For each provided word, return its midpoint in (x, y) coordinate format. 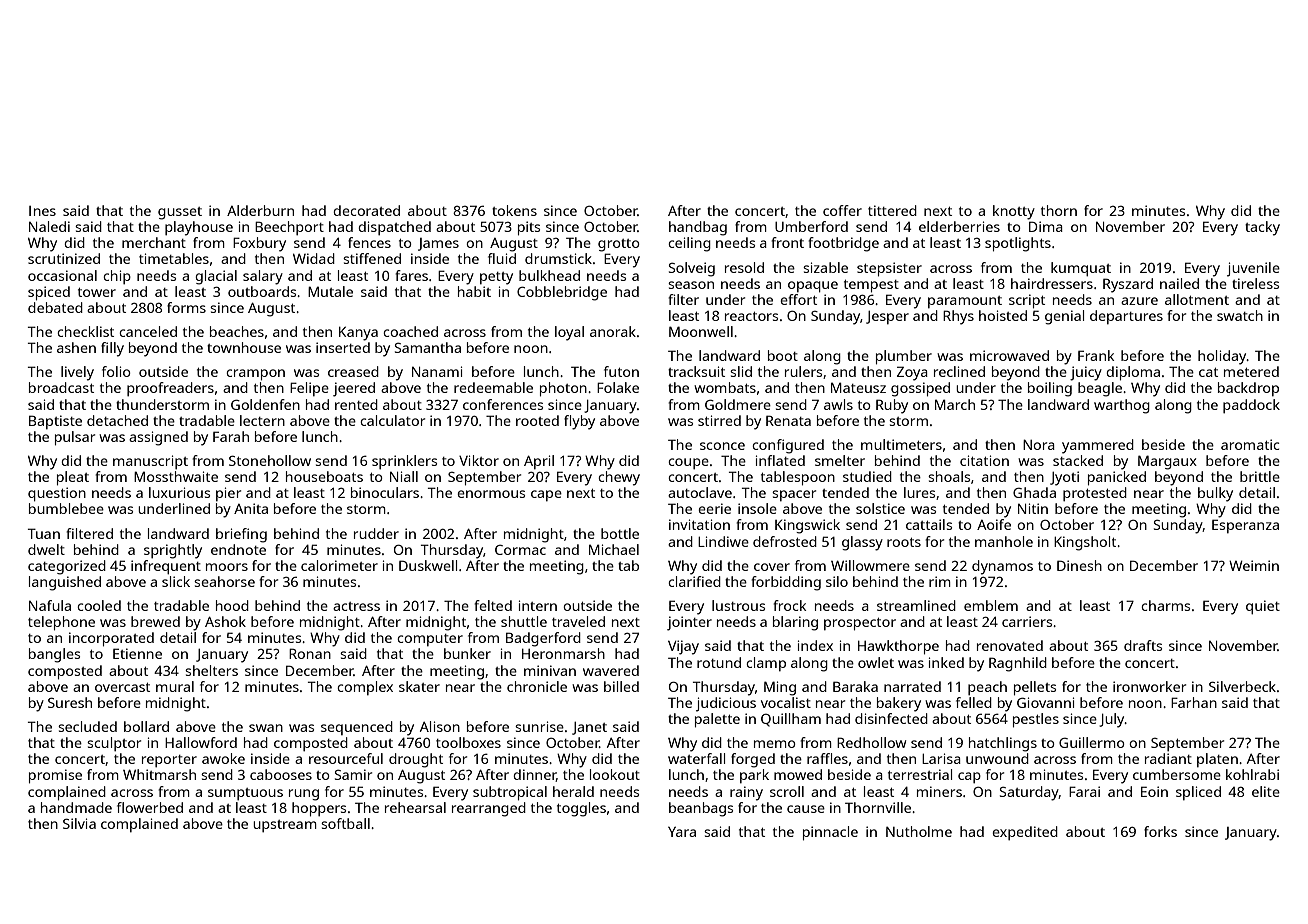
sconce (722, 446)
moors (227, 567)
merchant (154, 242)
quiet (1263, 607)
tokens (514, 210)
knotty (1014, 212)
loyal (569, 333)
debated (55, 307)
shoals (949, 476)
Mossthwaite (176, 476)
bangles (54, 655)
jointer (689, 623)
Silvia (79, 823)
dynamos (1002, 567)
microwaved (1009, 355)
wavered (611, 670)
